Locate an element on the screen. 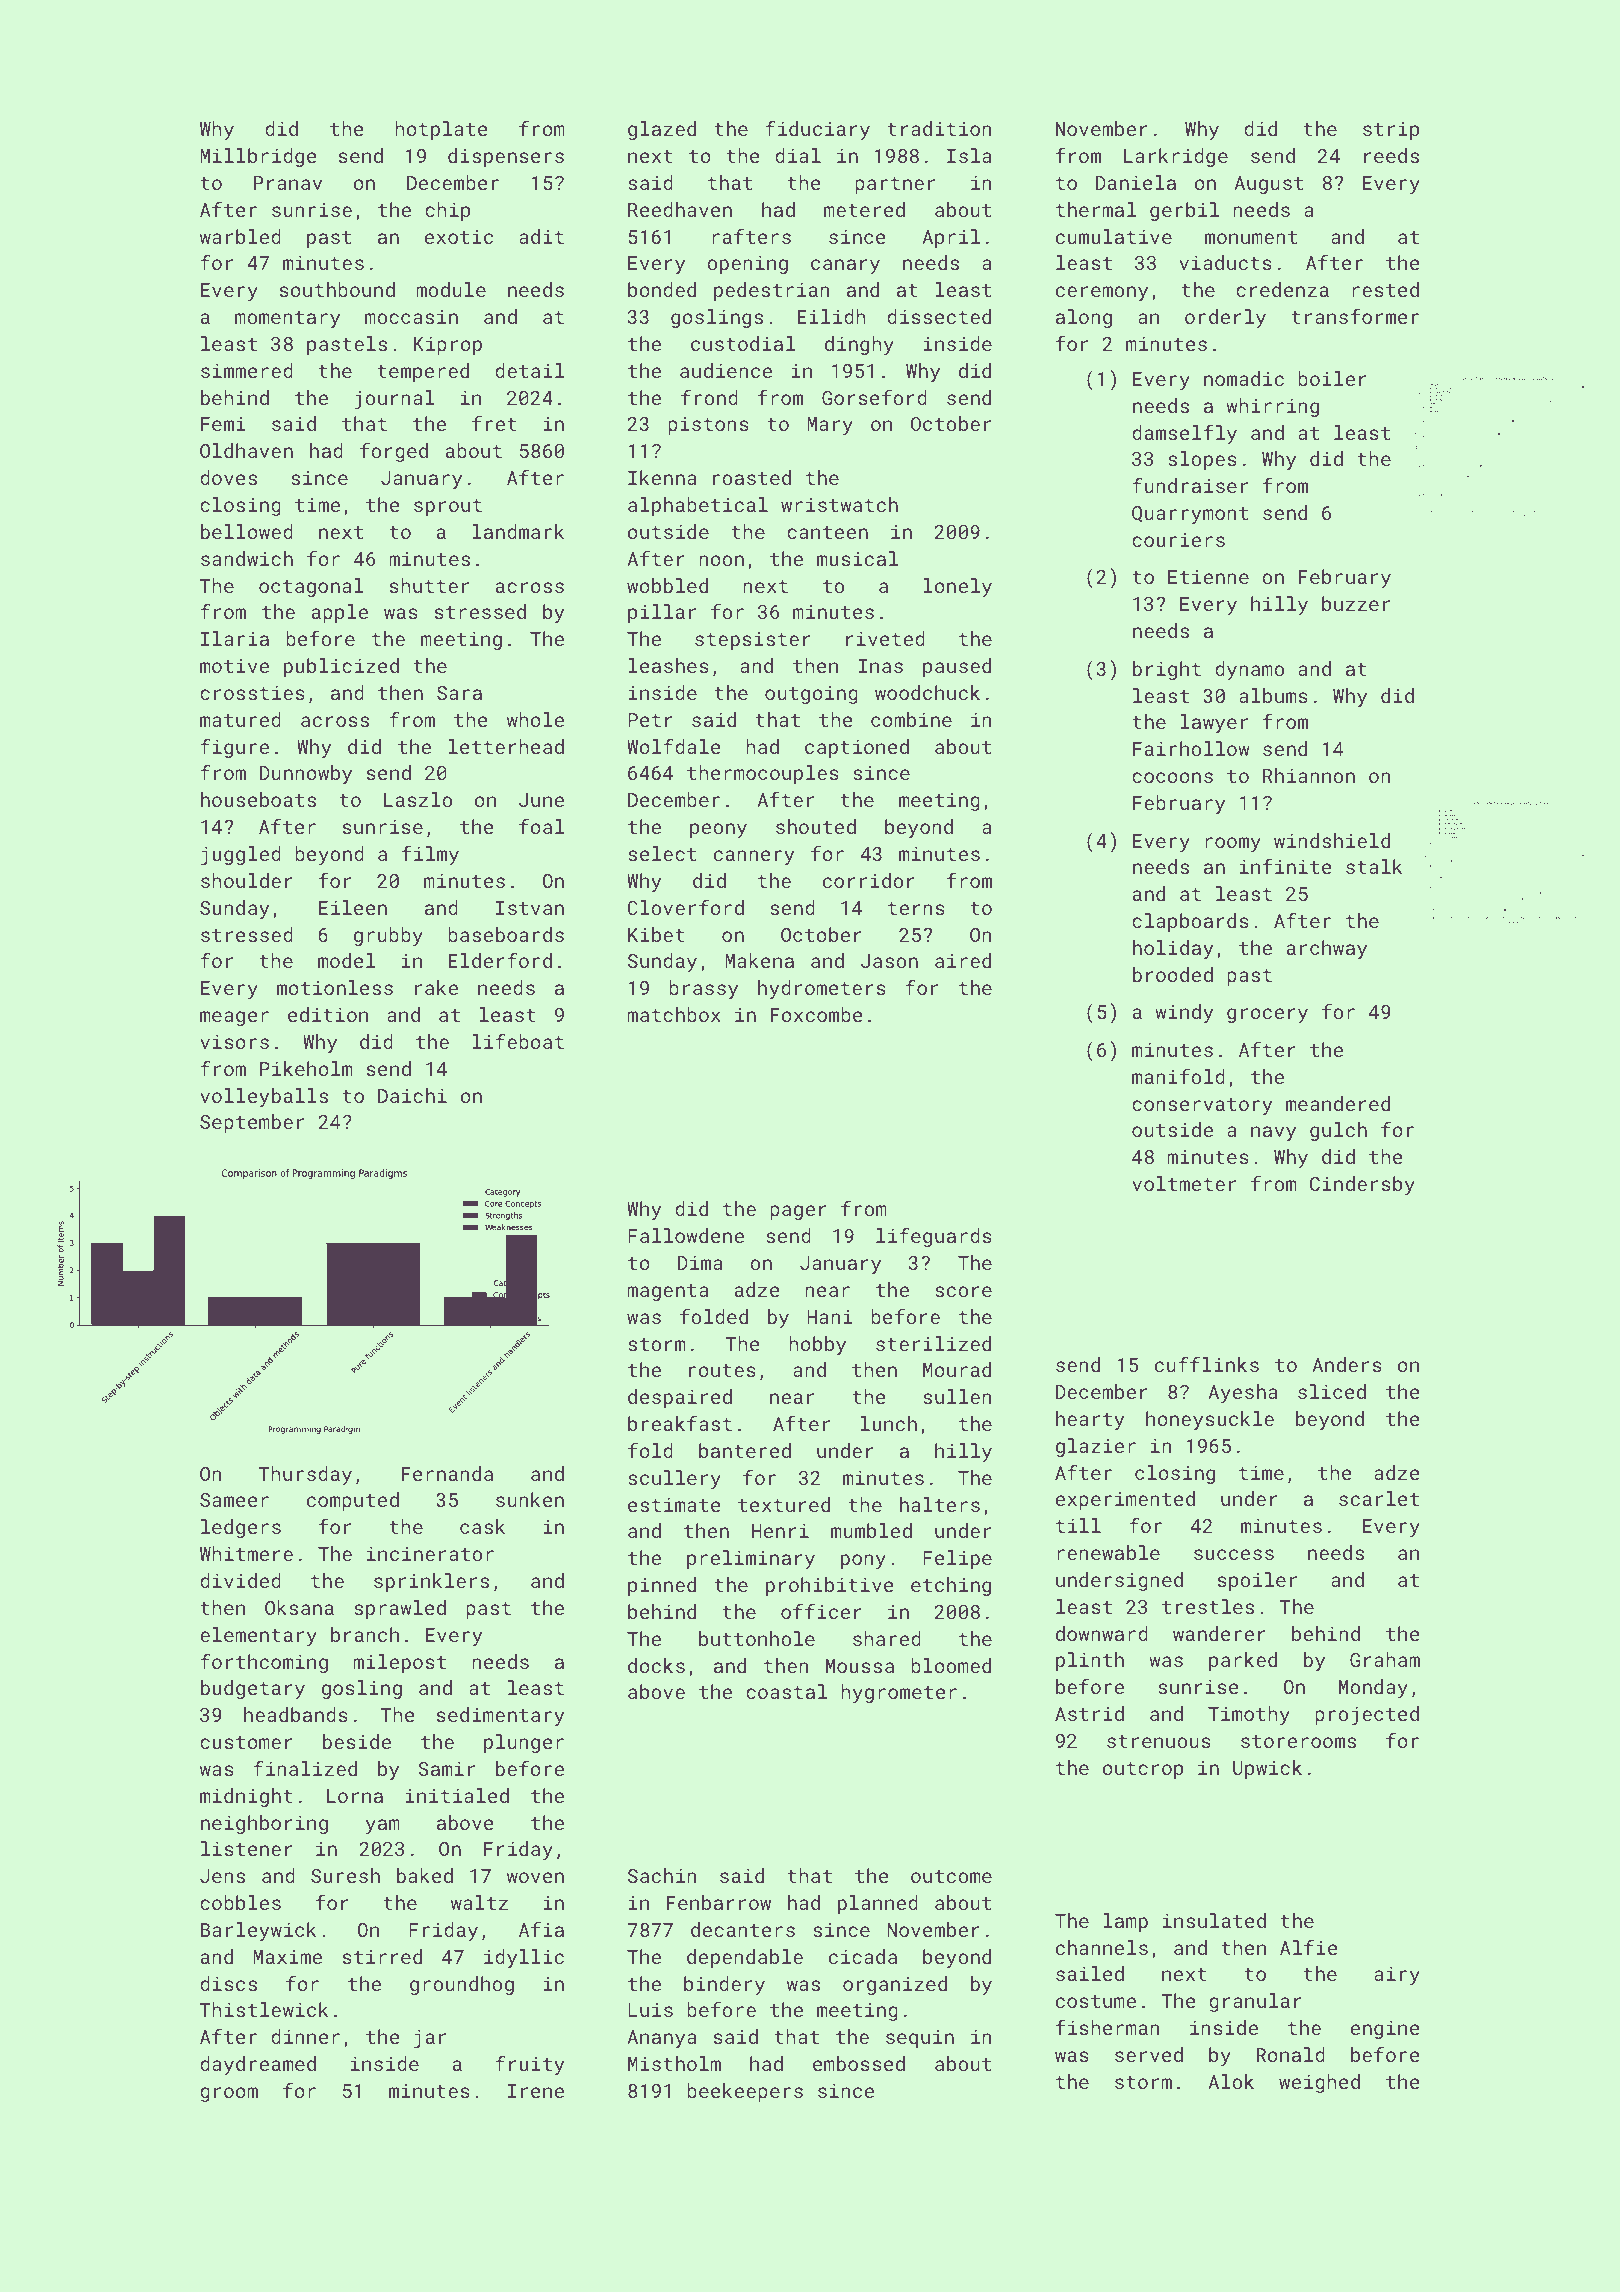 This screenshot has width=1620, height=2292. Millbridge is located at coordinates (258, 157).
